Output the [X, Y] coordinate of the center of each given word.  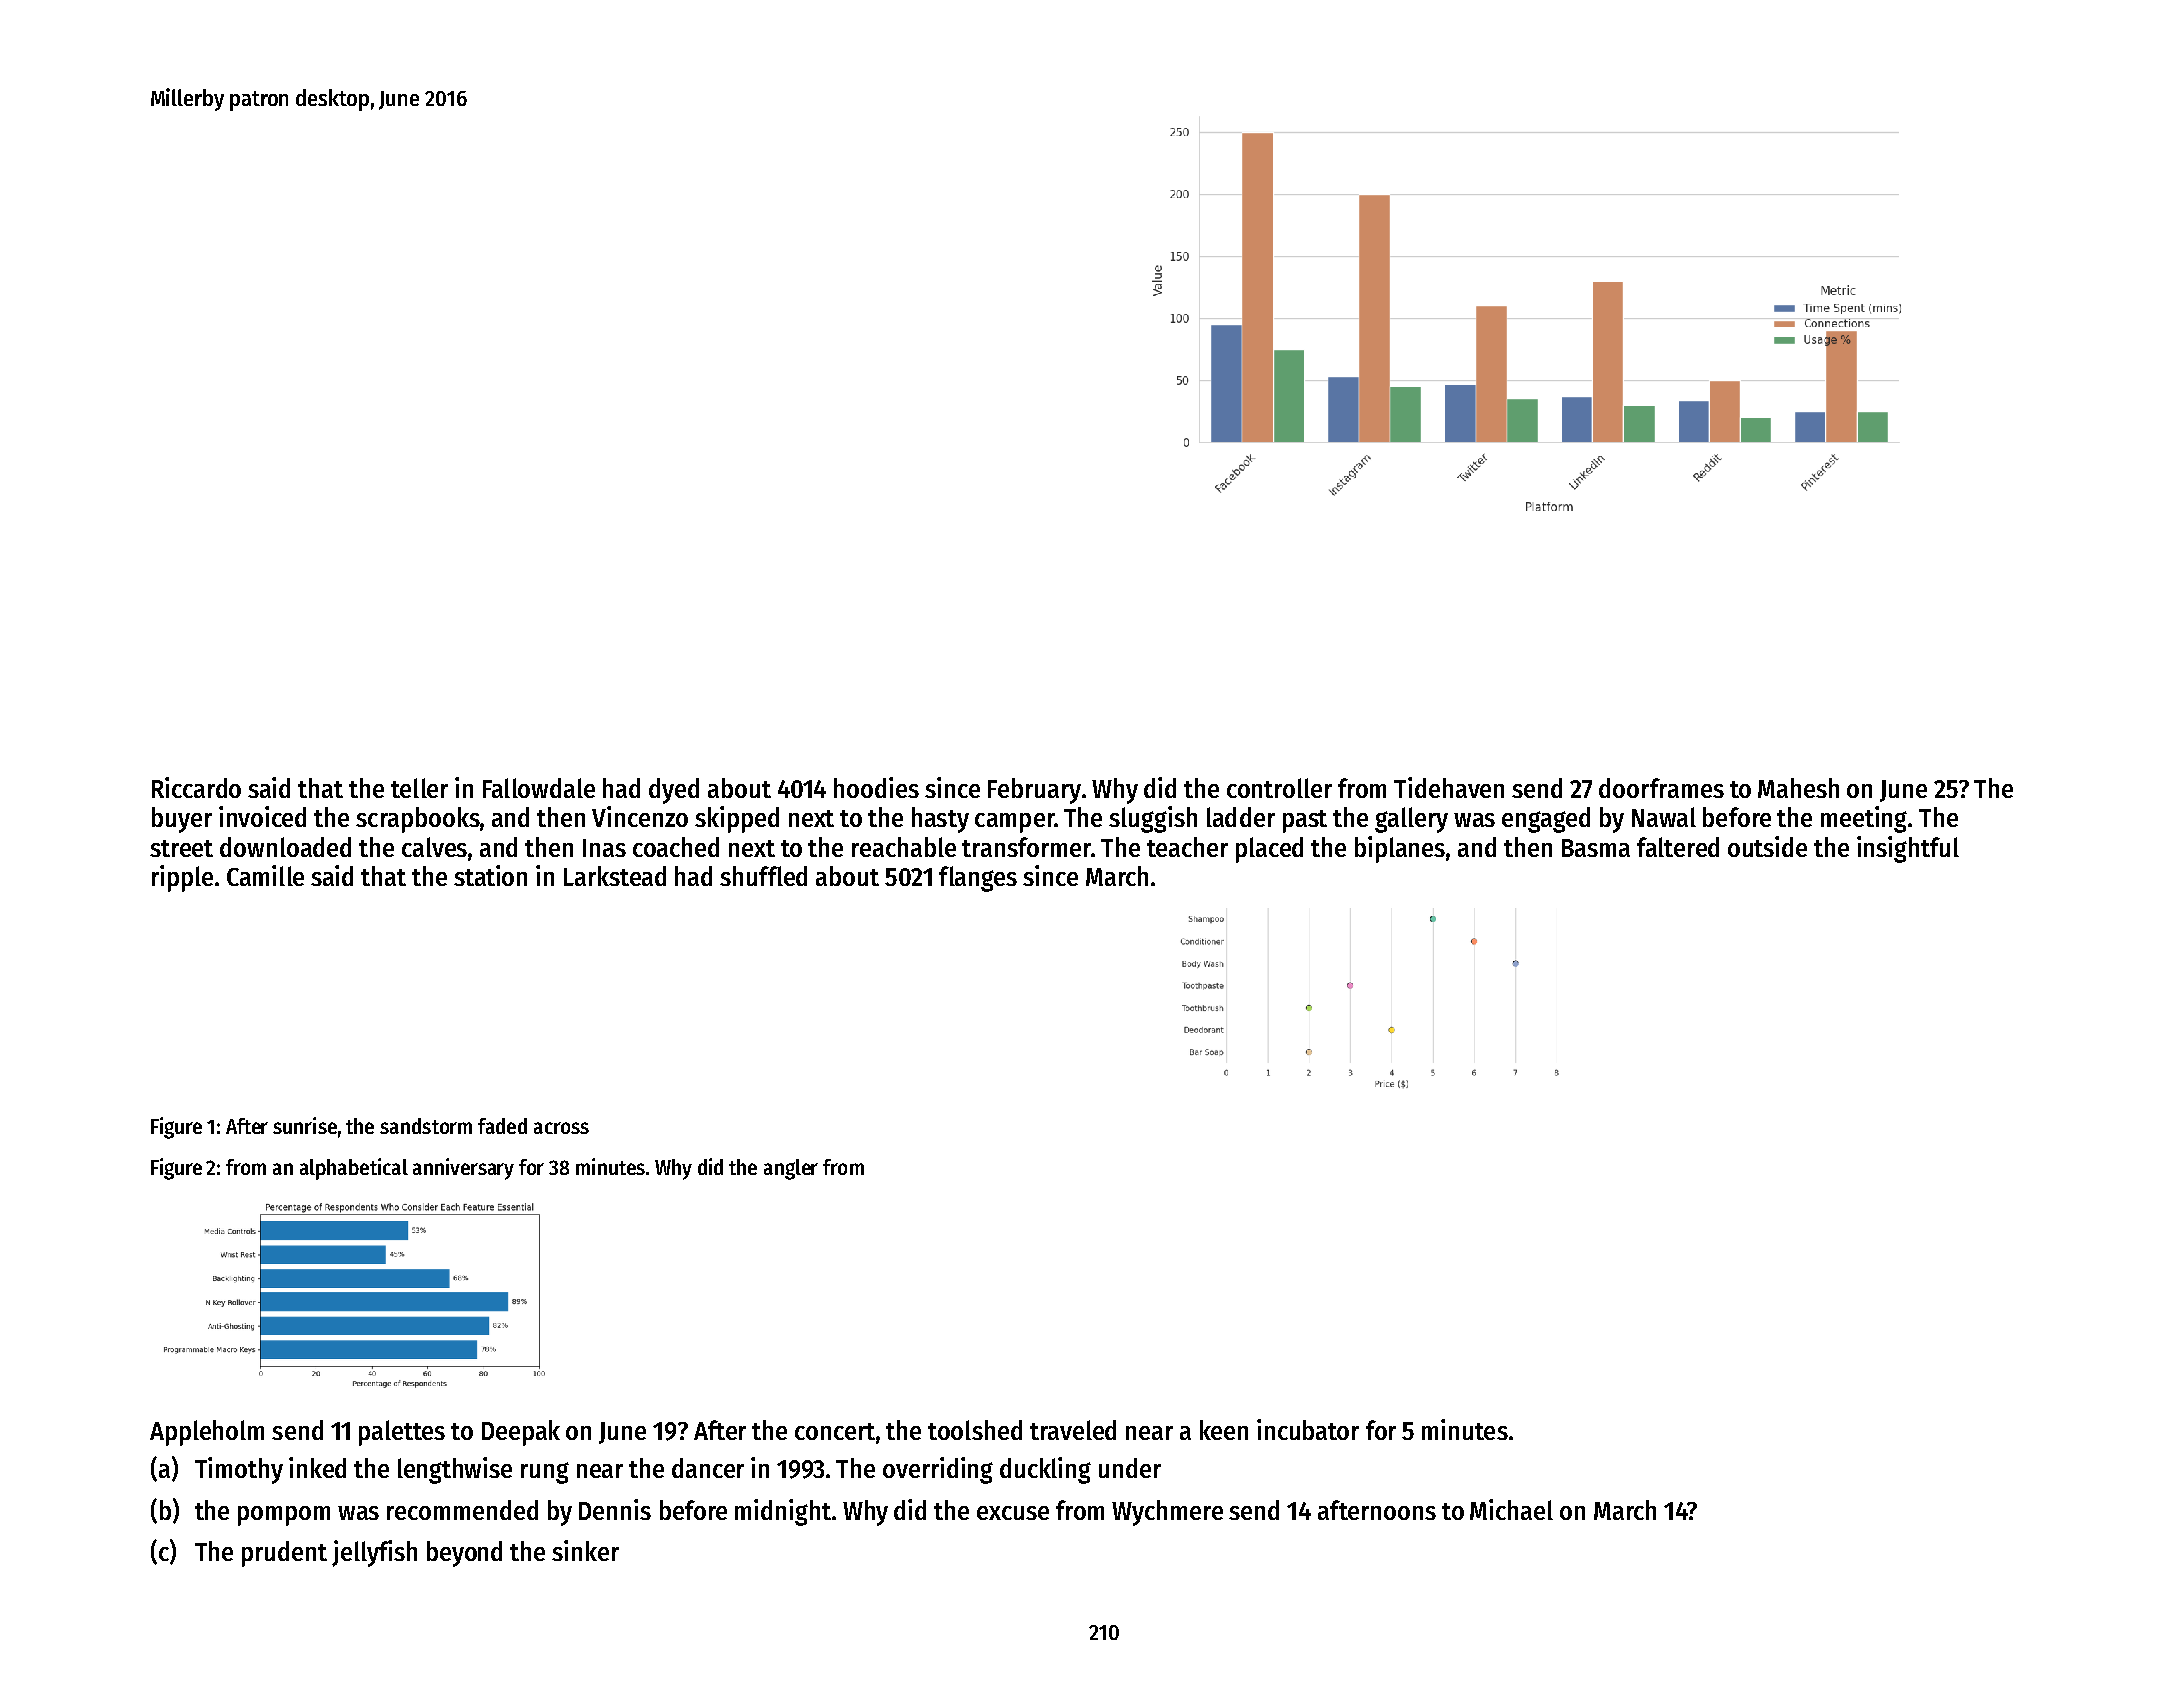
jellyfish [374, 1553]
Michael [1511, 1509]
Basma [1596, 848]
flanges [978, 879]
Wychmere [1167, 1513]
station [490, 875]
